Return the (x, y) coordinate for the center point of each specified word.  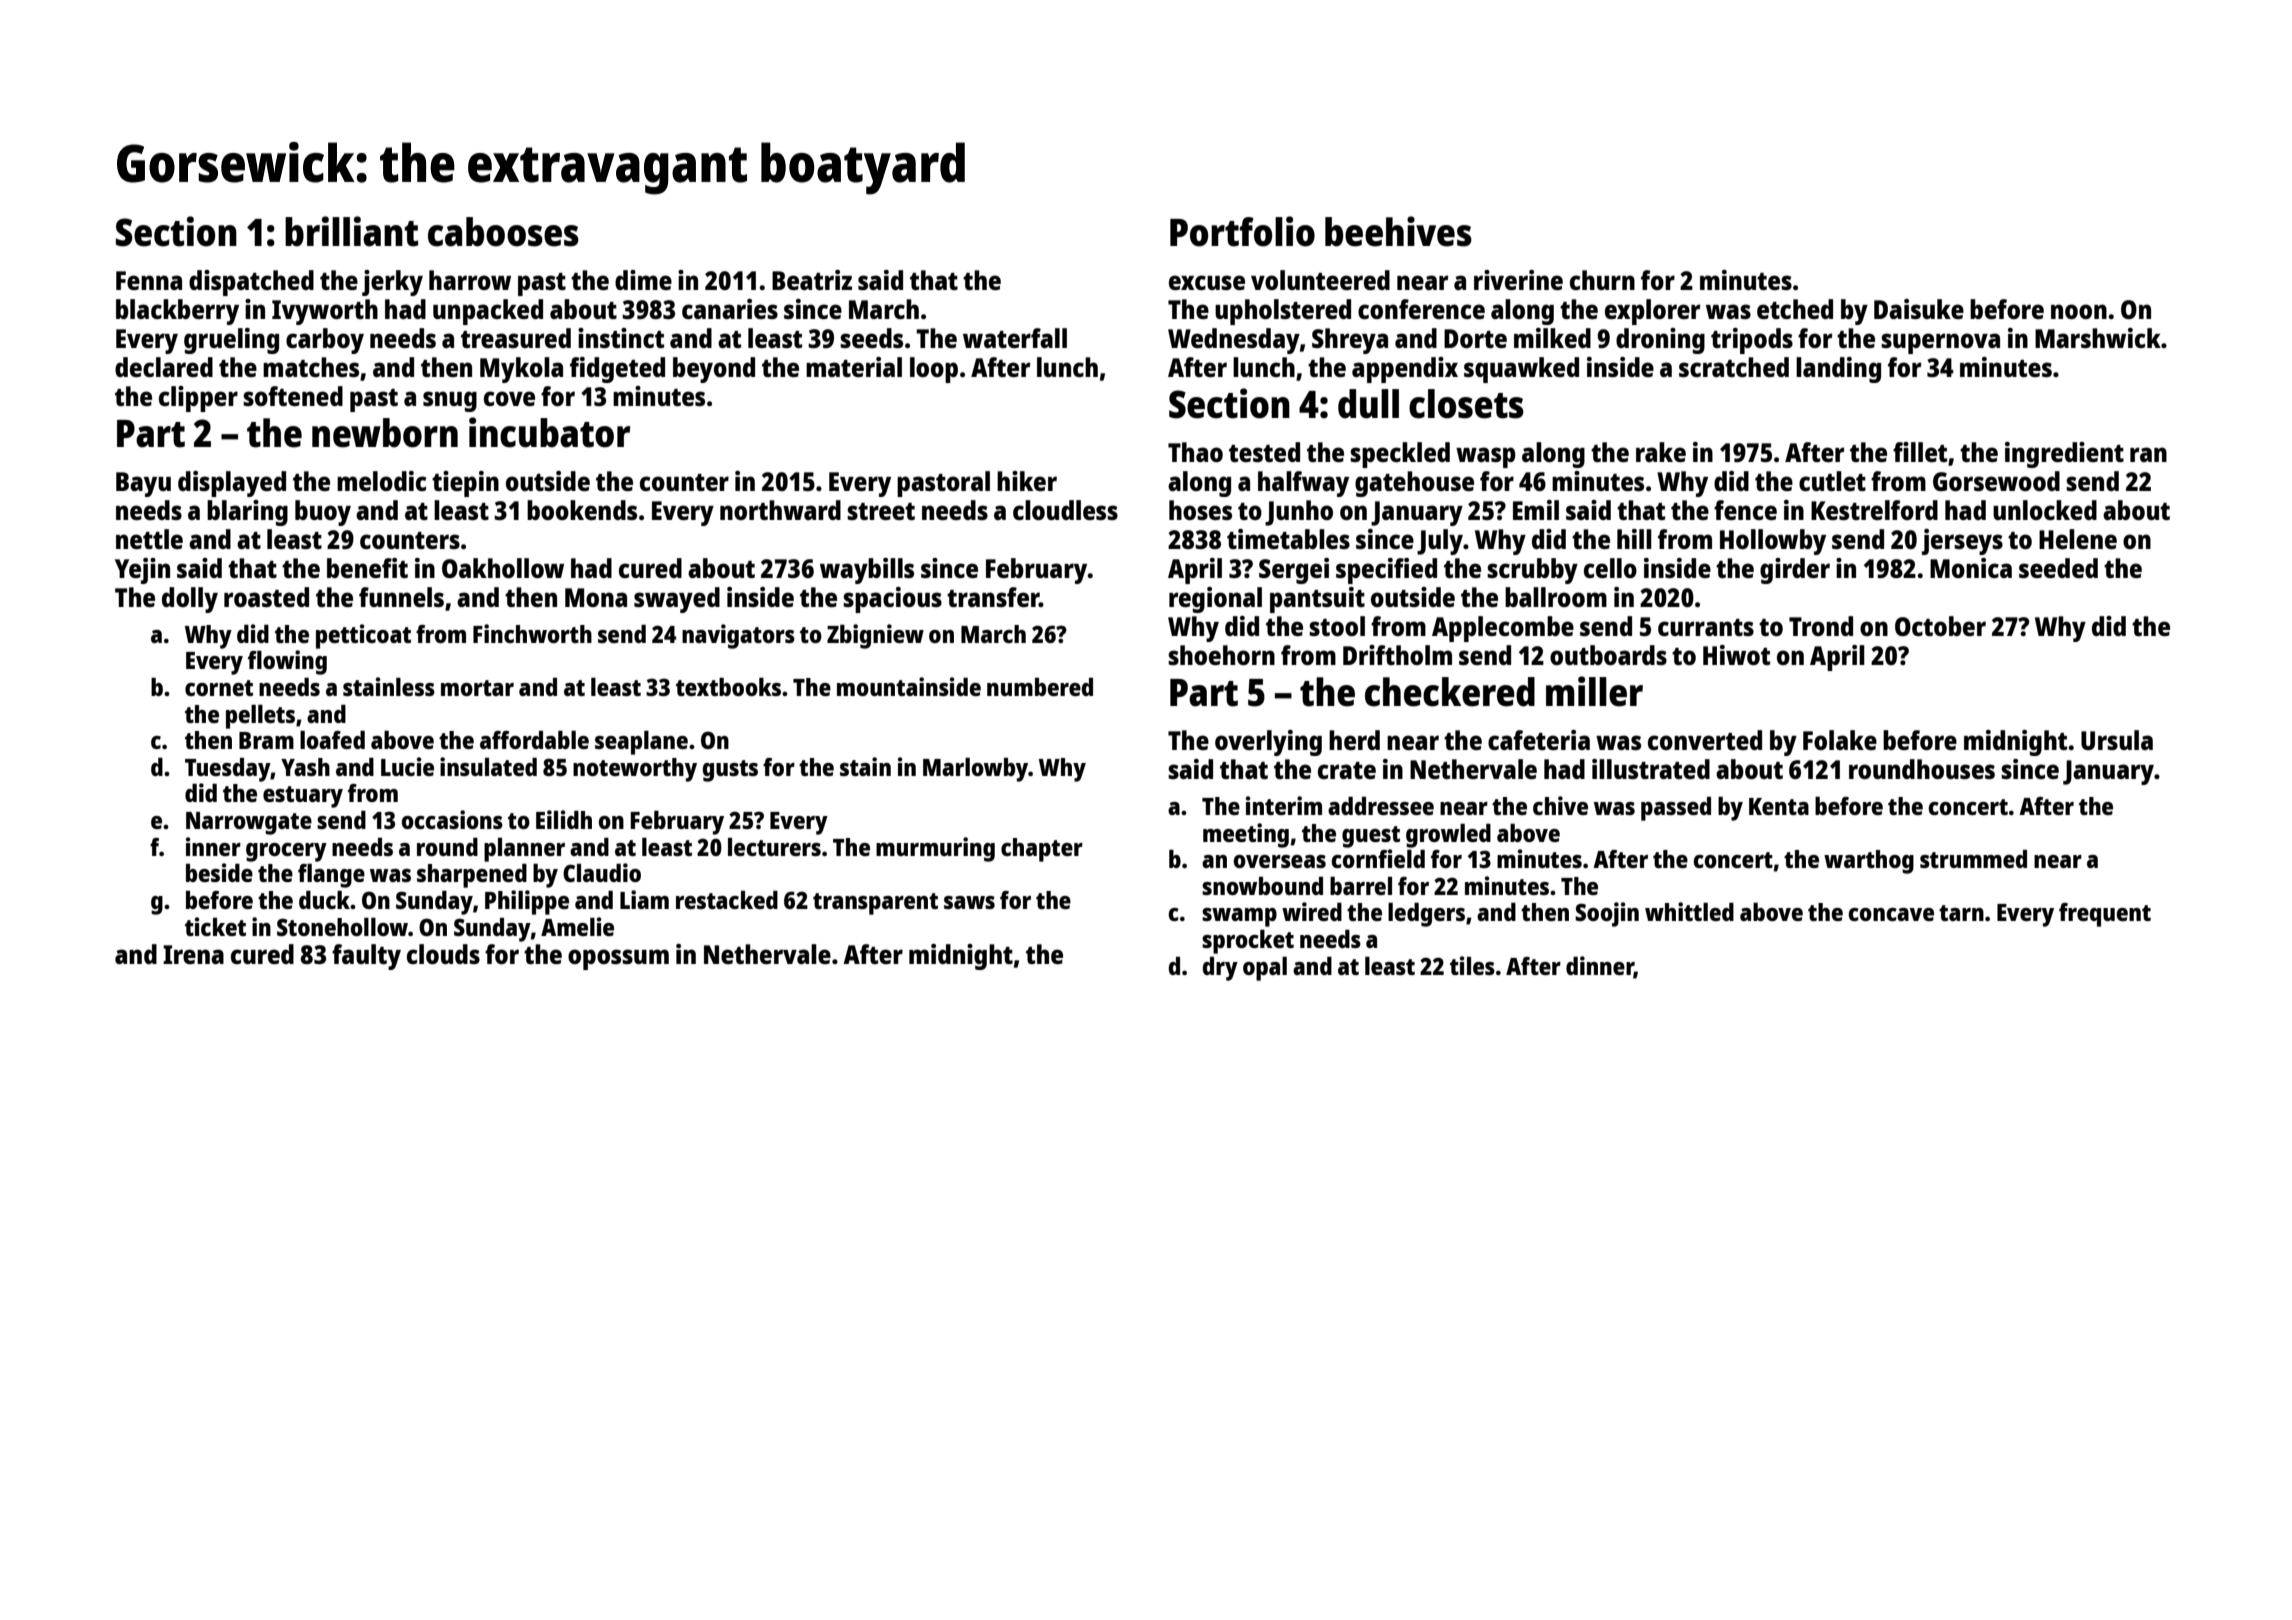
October (1940, 626)
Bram (266, 740)
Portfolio (1242, 231)
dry (1220, 969)
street (881, 511)
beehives (1398, 231)
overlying (1268, 743)
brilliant (351, 231)
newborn (385, 433)
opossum (618, 959)
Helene (2078, 539)
